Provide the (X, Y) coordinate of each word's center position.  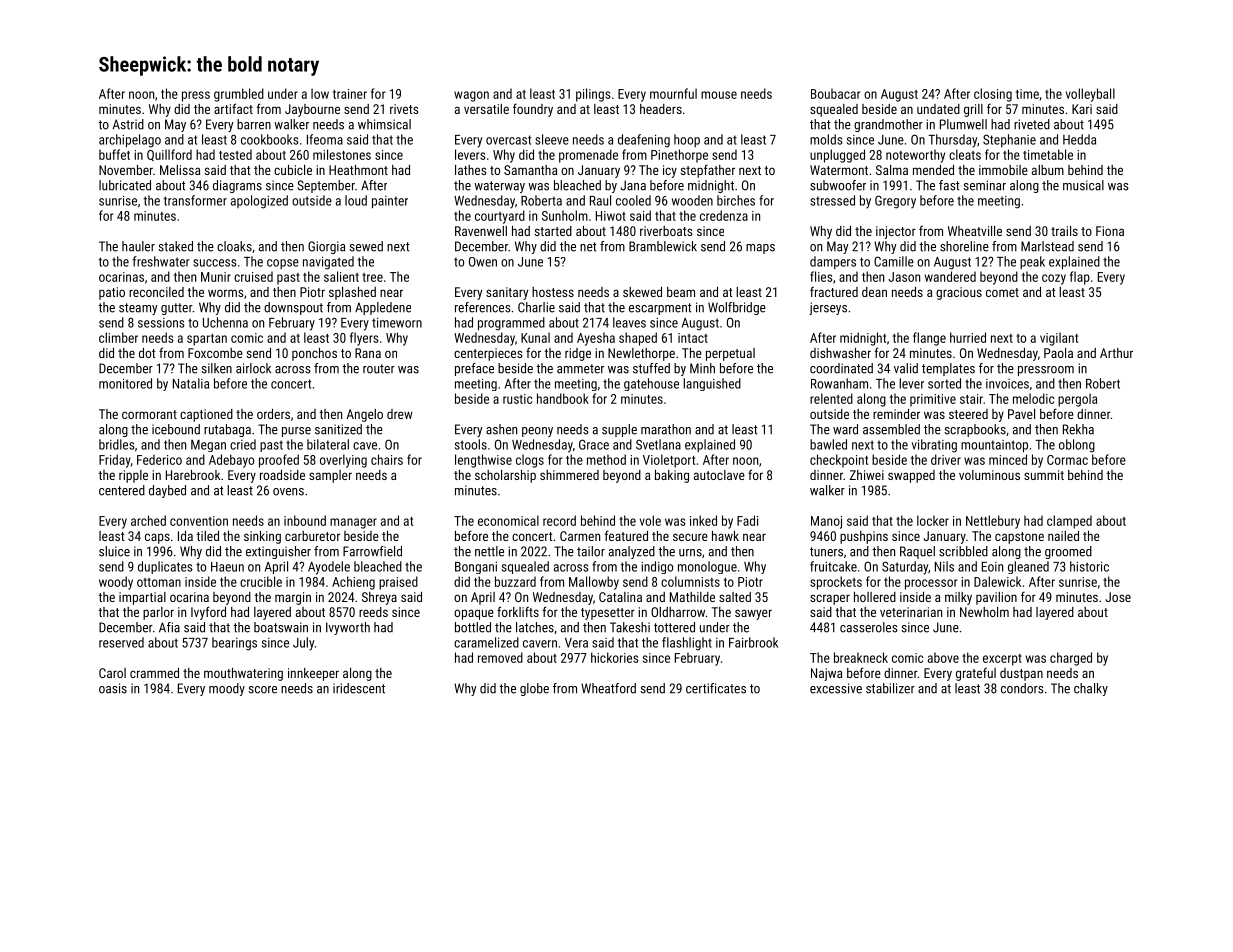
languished (712, 384)
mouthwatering (243, 674)
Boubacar (835, 93)
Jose (1118, 597)
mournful (673, 93)
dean (874, 292)
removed (500, 657)
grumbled (239, 95)
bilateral (328, 444)
